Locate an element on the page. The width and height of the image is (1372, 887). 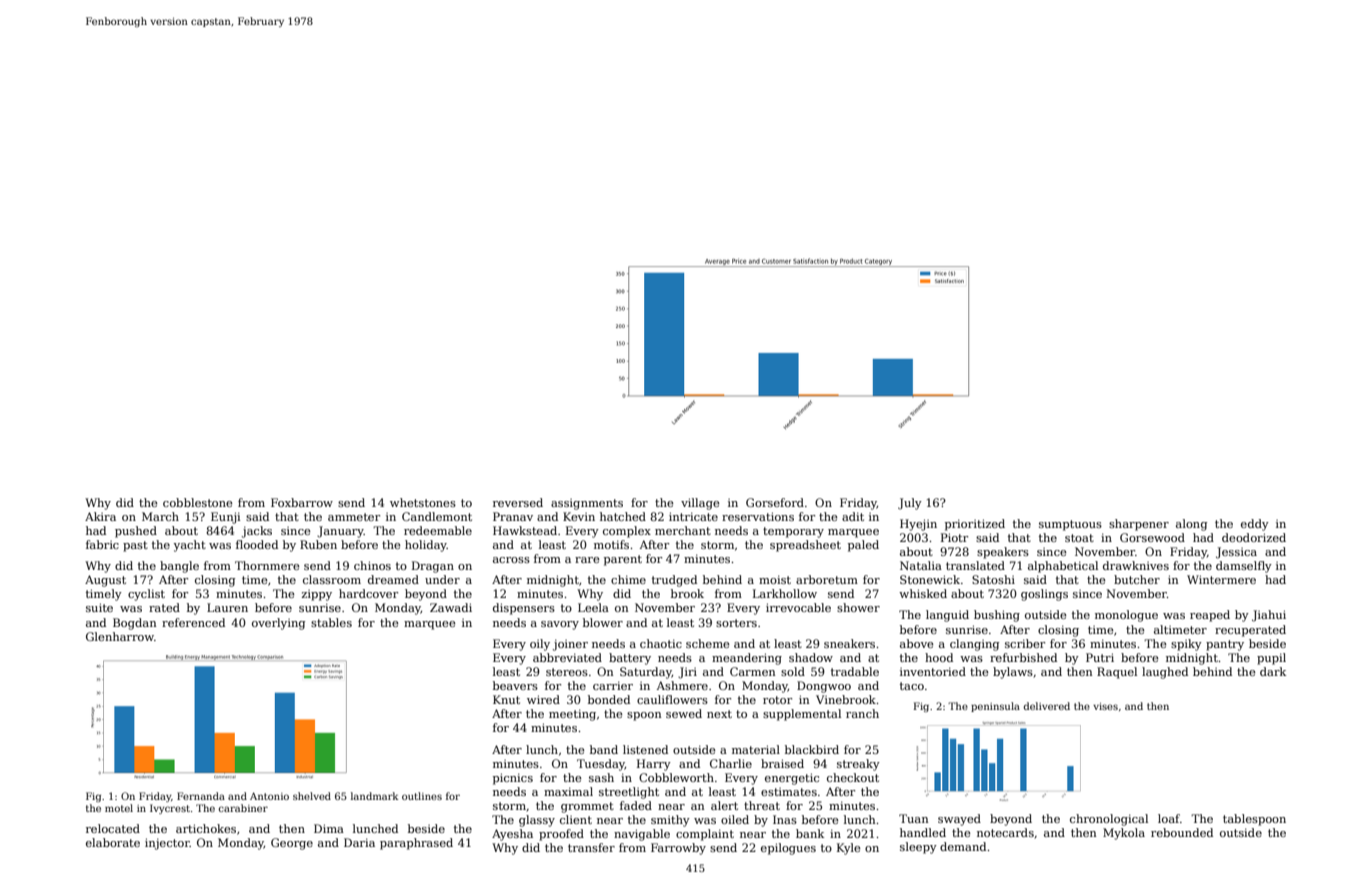
Foxbarrow is located at coordinates (302, 502).
